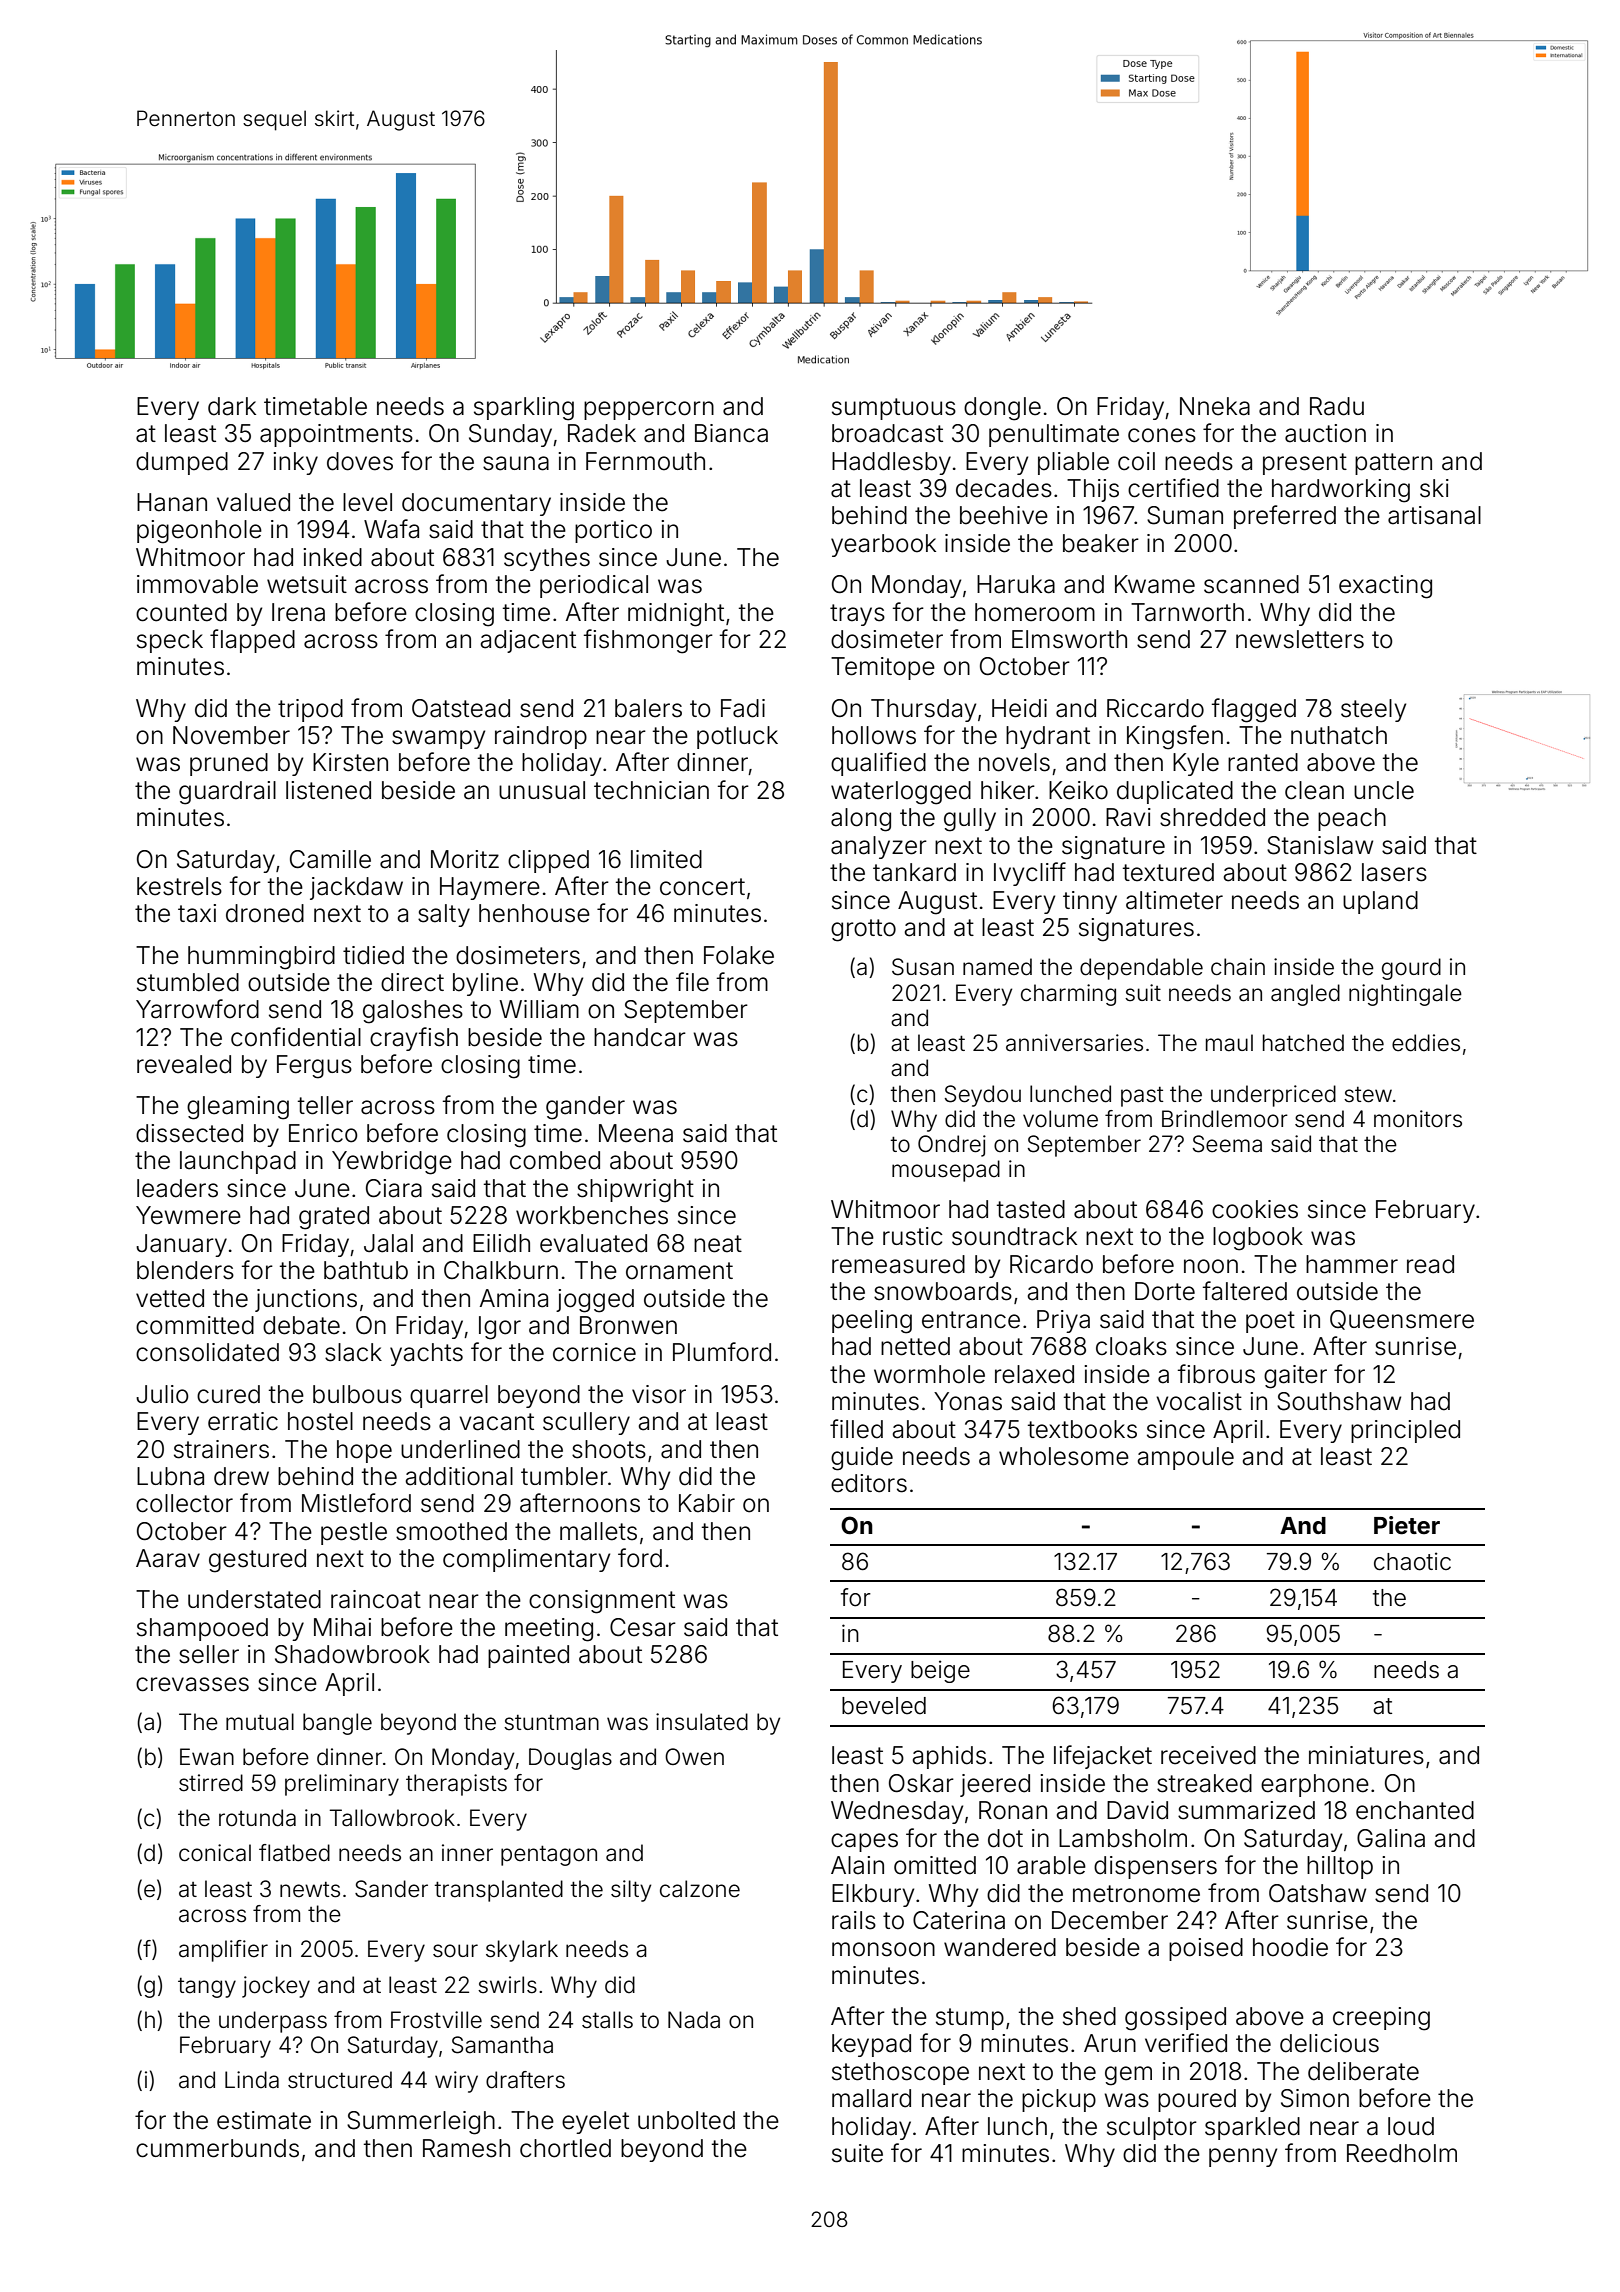  I want to click on hostel, so click(320, 1421).
